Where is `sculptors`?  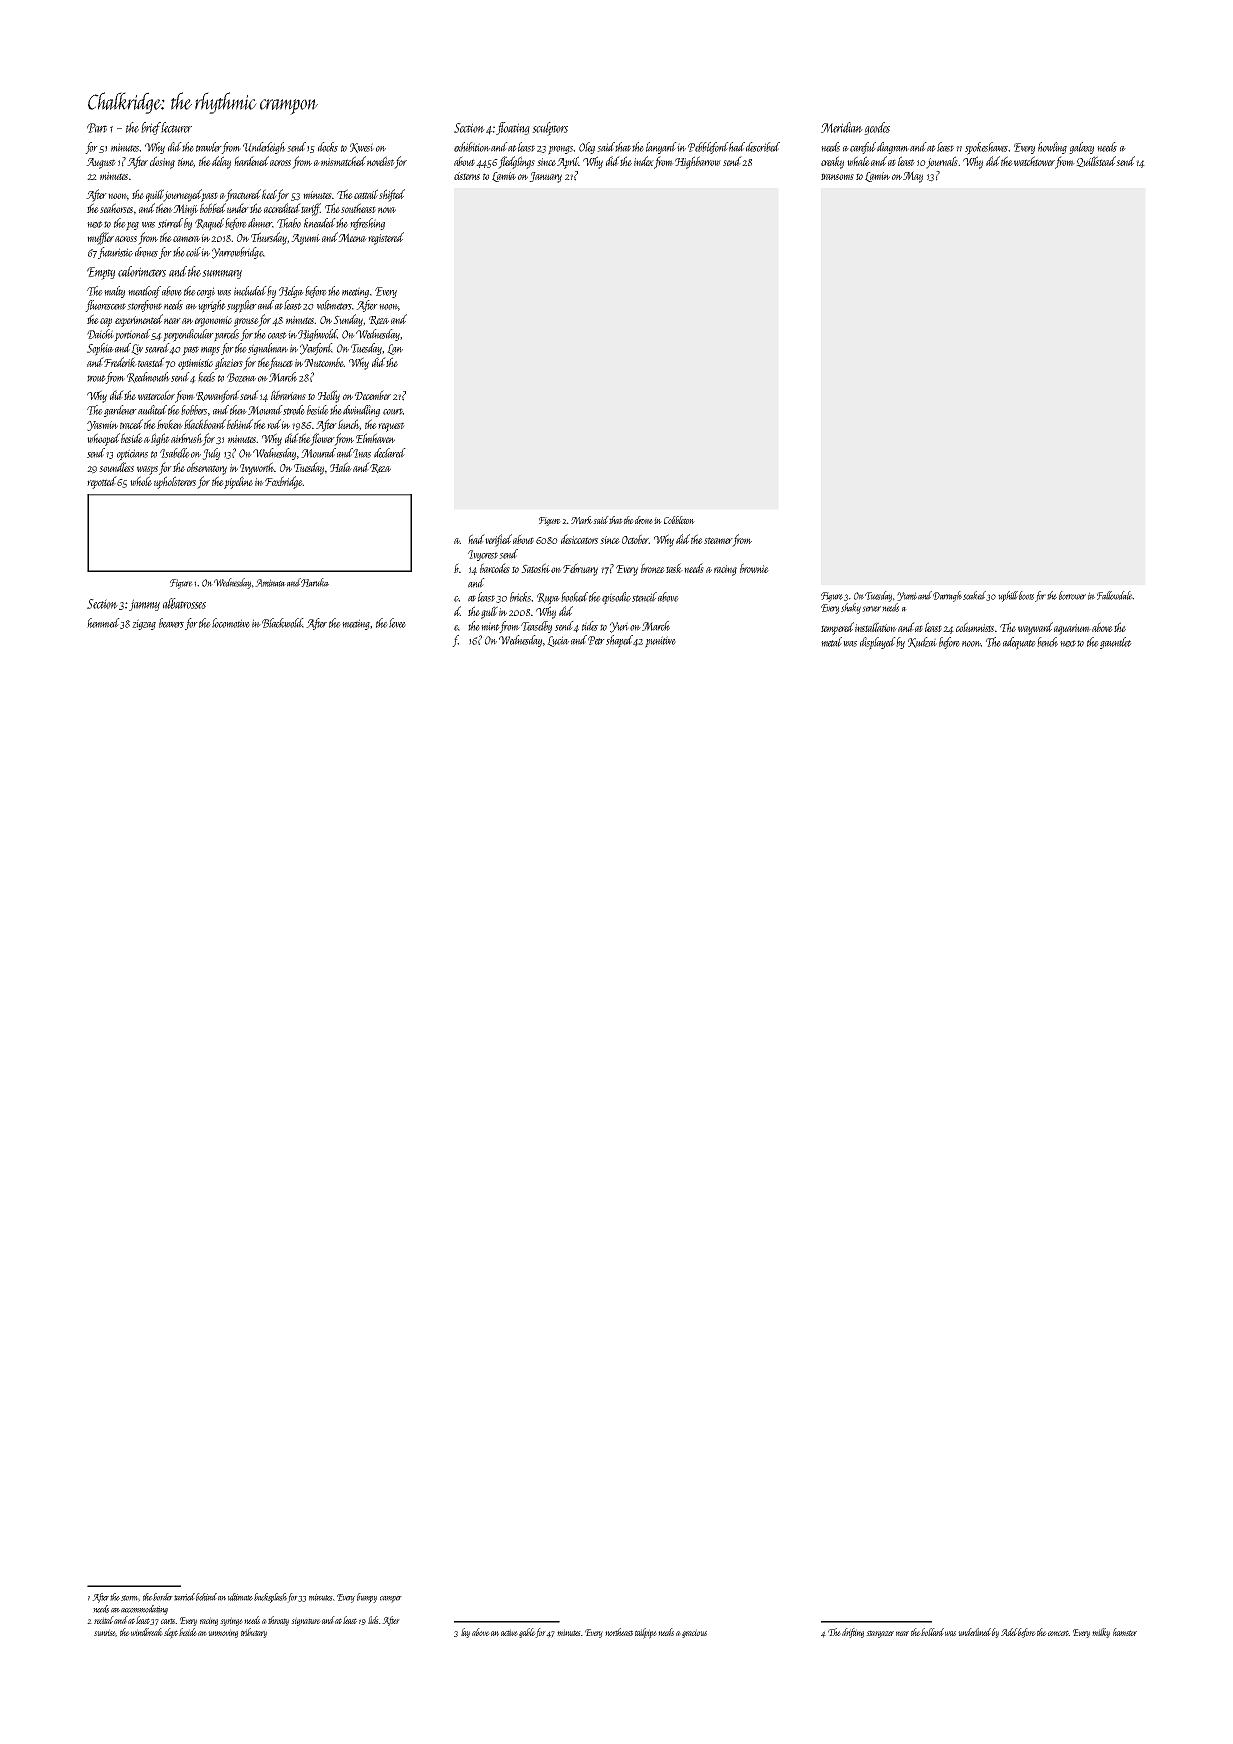
sculptors is located at coordinates (550, 129).
